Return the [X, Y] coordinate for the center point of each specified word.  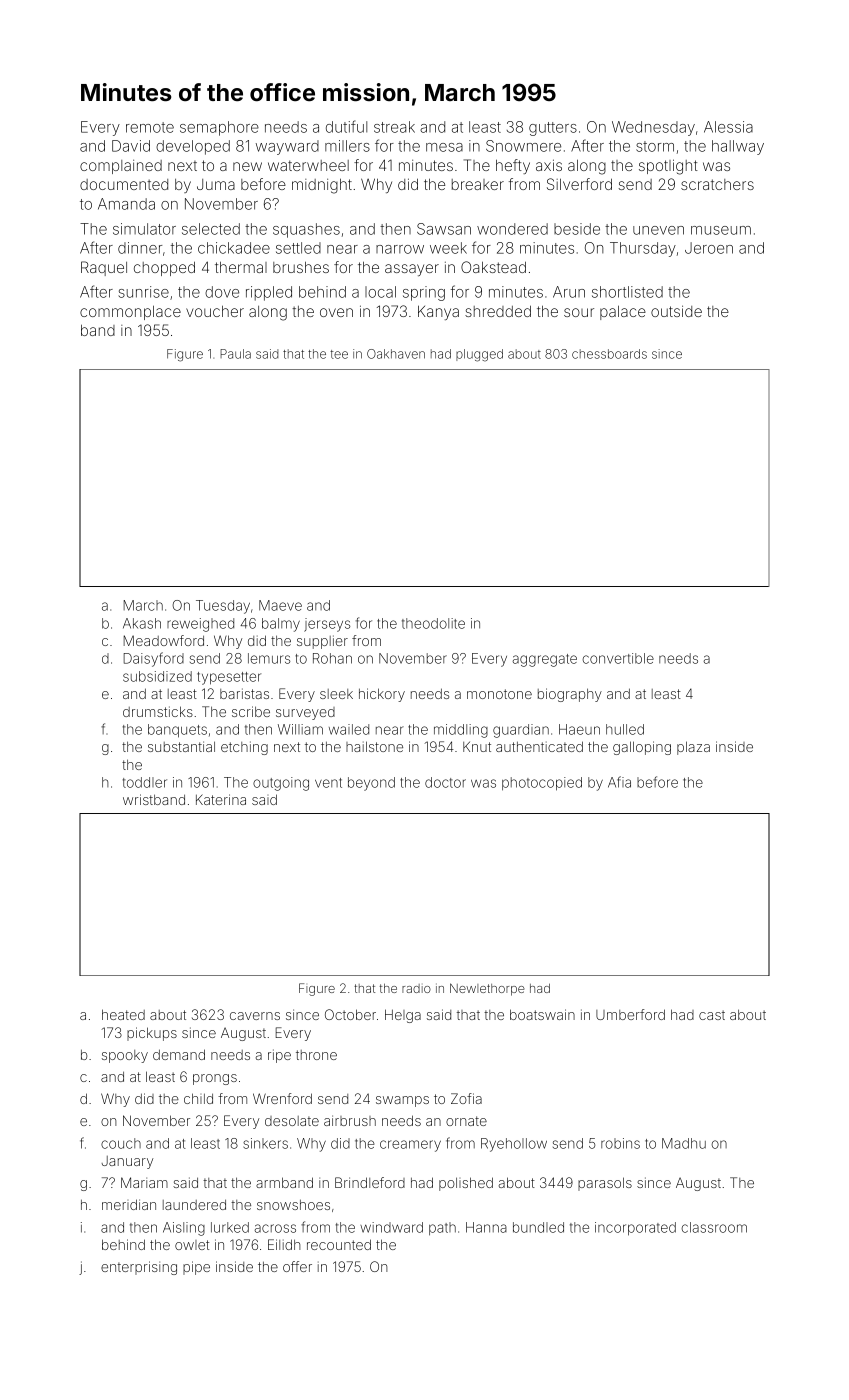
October [350, 1014]
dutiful [346, 126]
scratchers [717, 184]
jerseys [327, 625]
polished [466, 1184]
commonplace [130, 312]
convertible [618, 658]
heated [123, 1014]
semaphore [219, 128]
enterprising [139, 1268]
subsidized [157, 676]
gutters [553, 129]
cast [712, 1015]
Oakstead [493, 267]
